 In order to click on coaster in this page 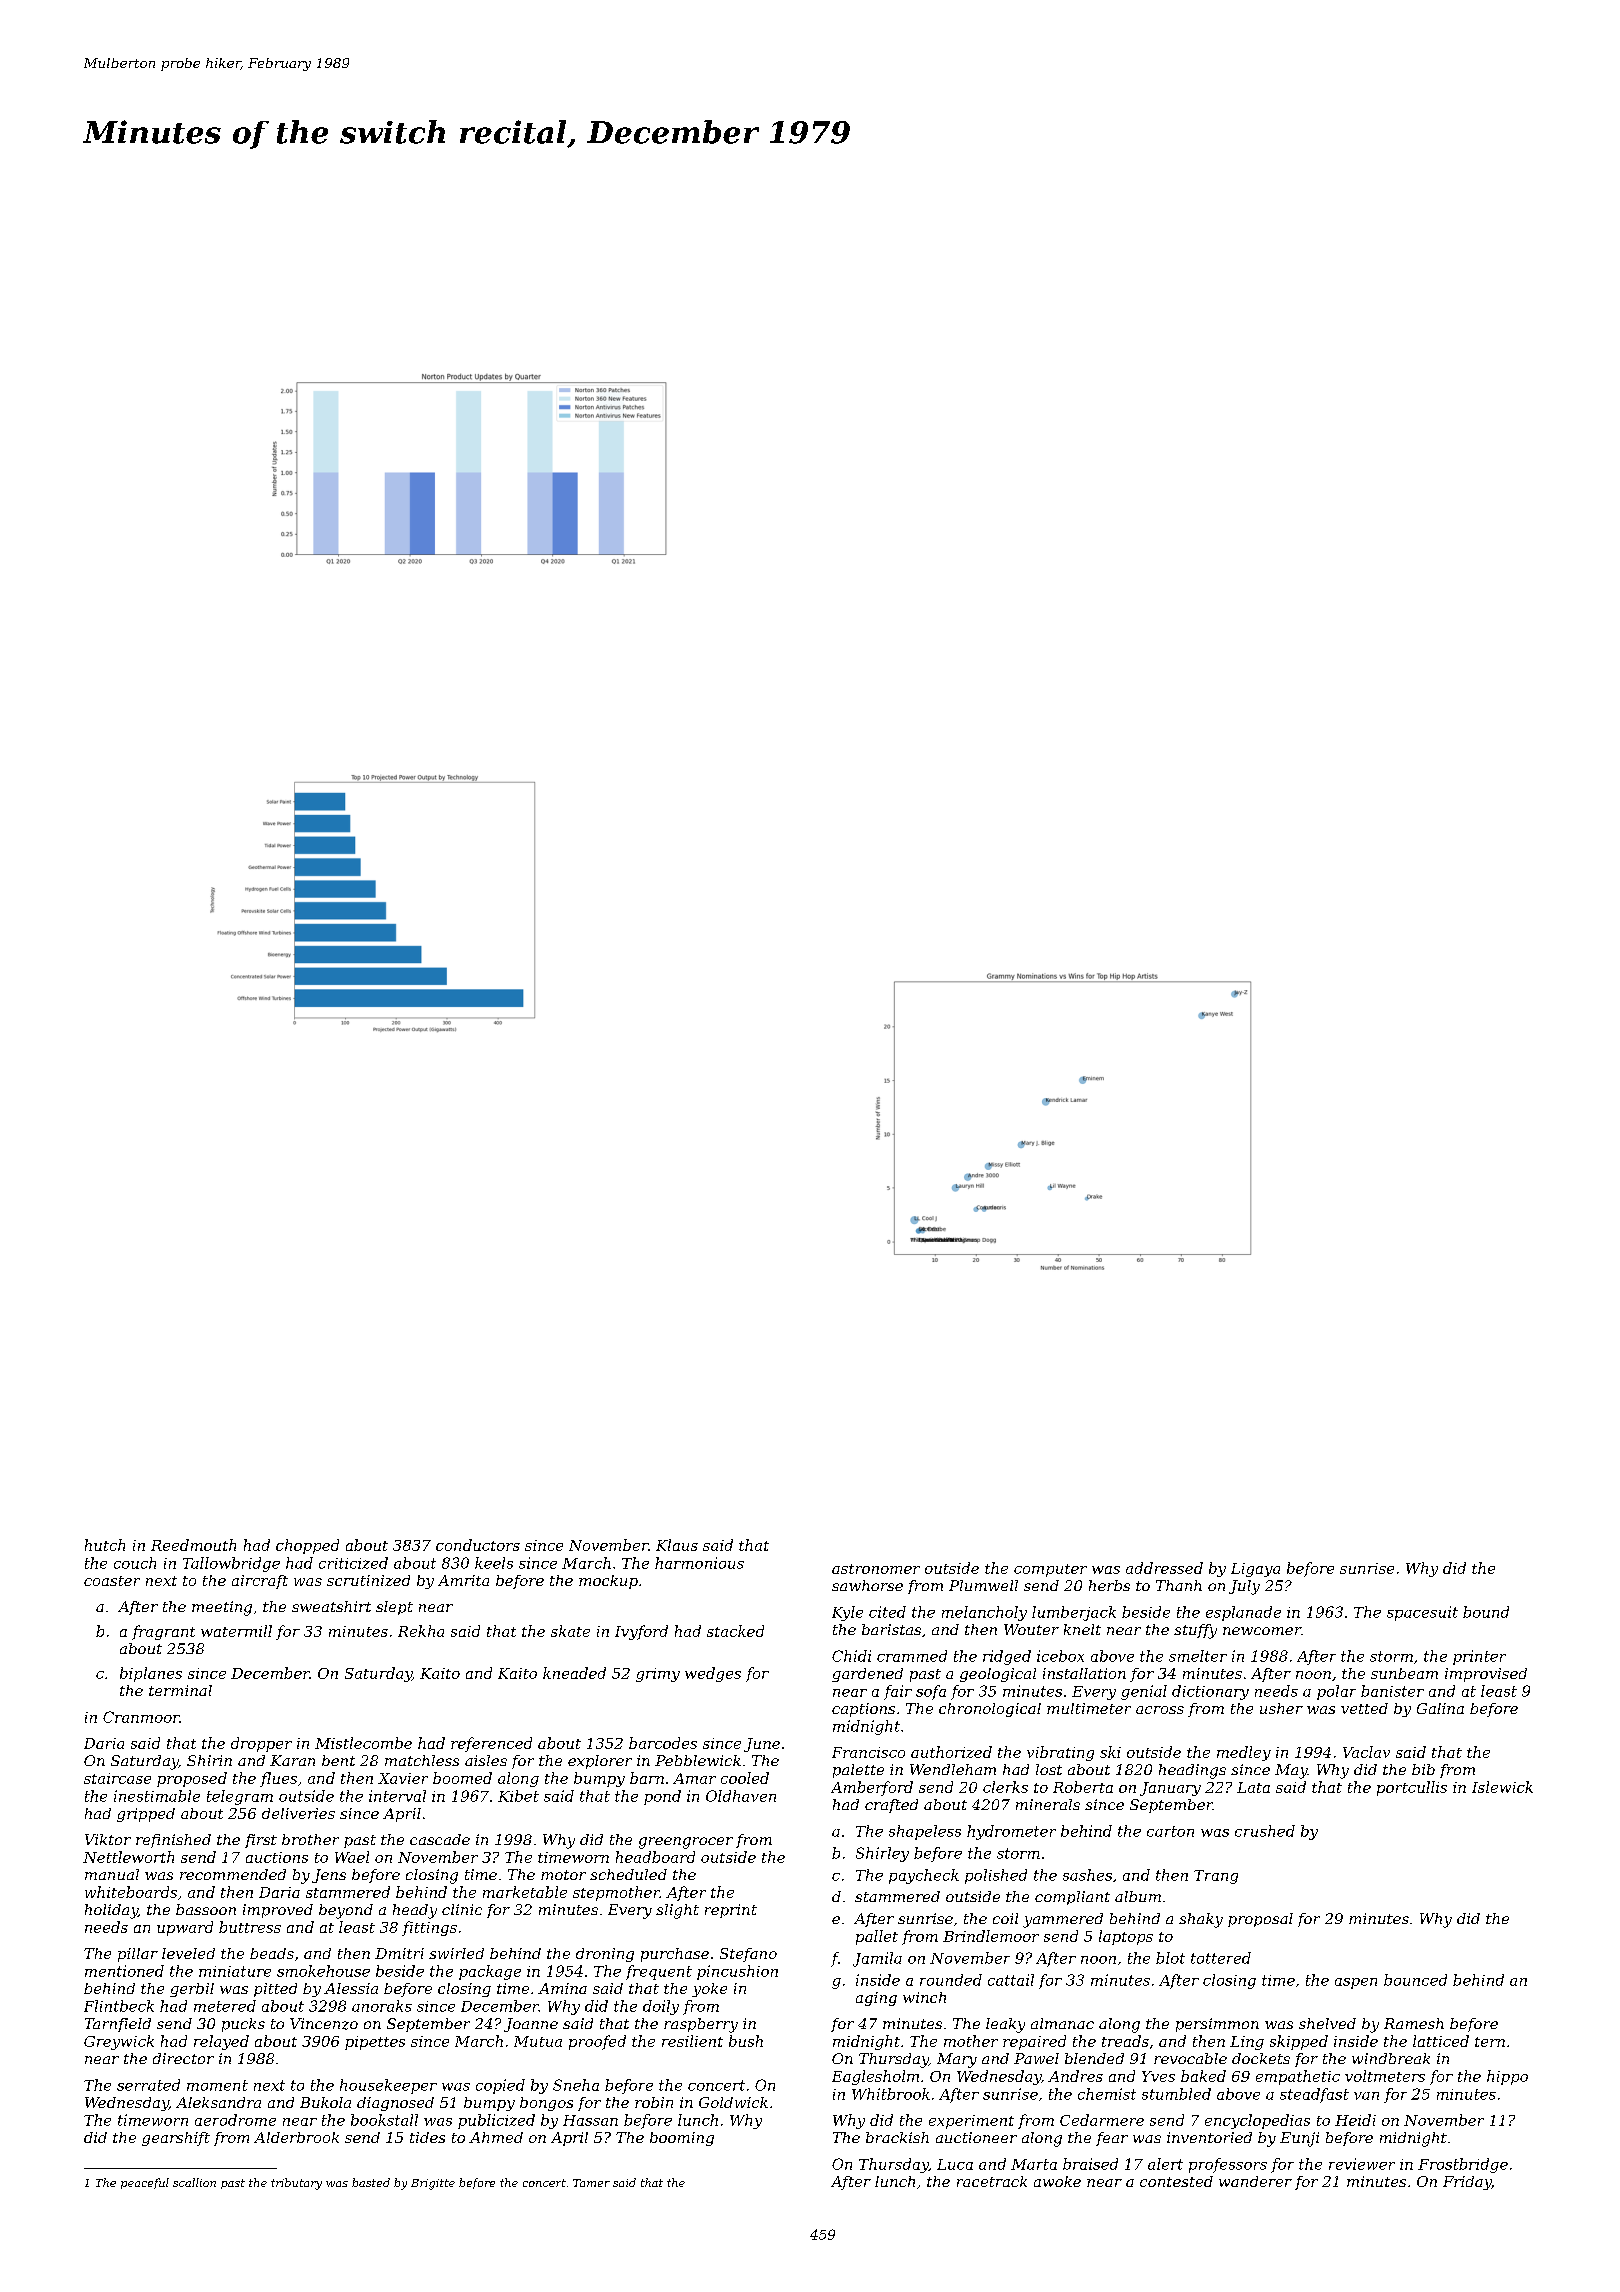, I will do `click(112, 1581)`.
